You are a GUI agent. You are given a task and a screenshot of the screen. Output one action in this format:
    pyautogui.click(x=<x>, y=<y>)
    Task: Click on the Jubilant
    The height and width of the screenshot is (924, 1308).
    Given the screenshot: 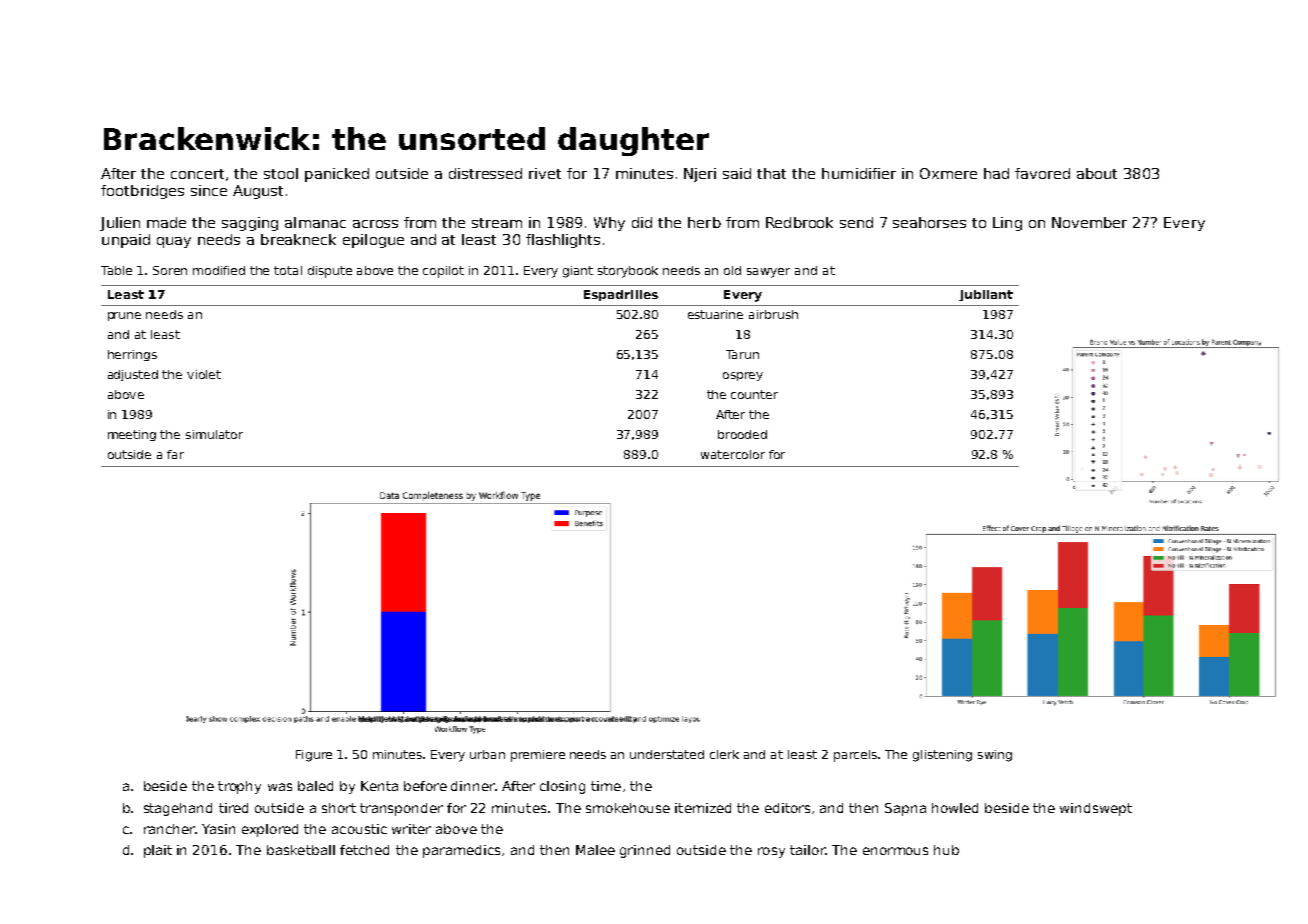 What is the action you would take?
    pyautogui.click(x=986, y=295)
